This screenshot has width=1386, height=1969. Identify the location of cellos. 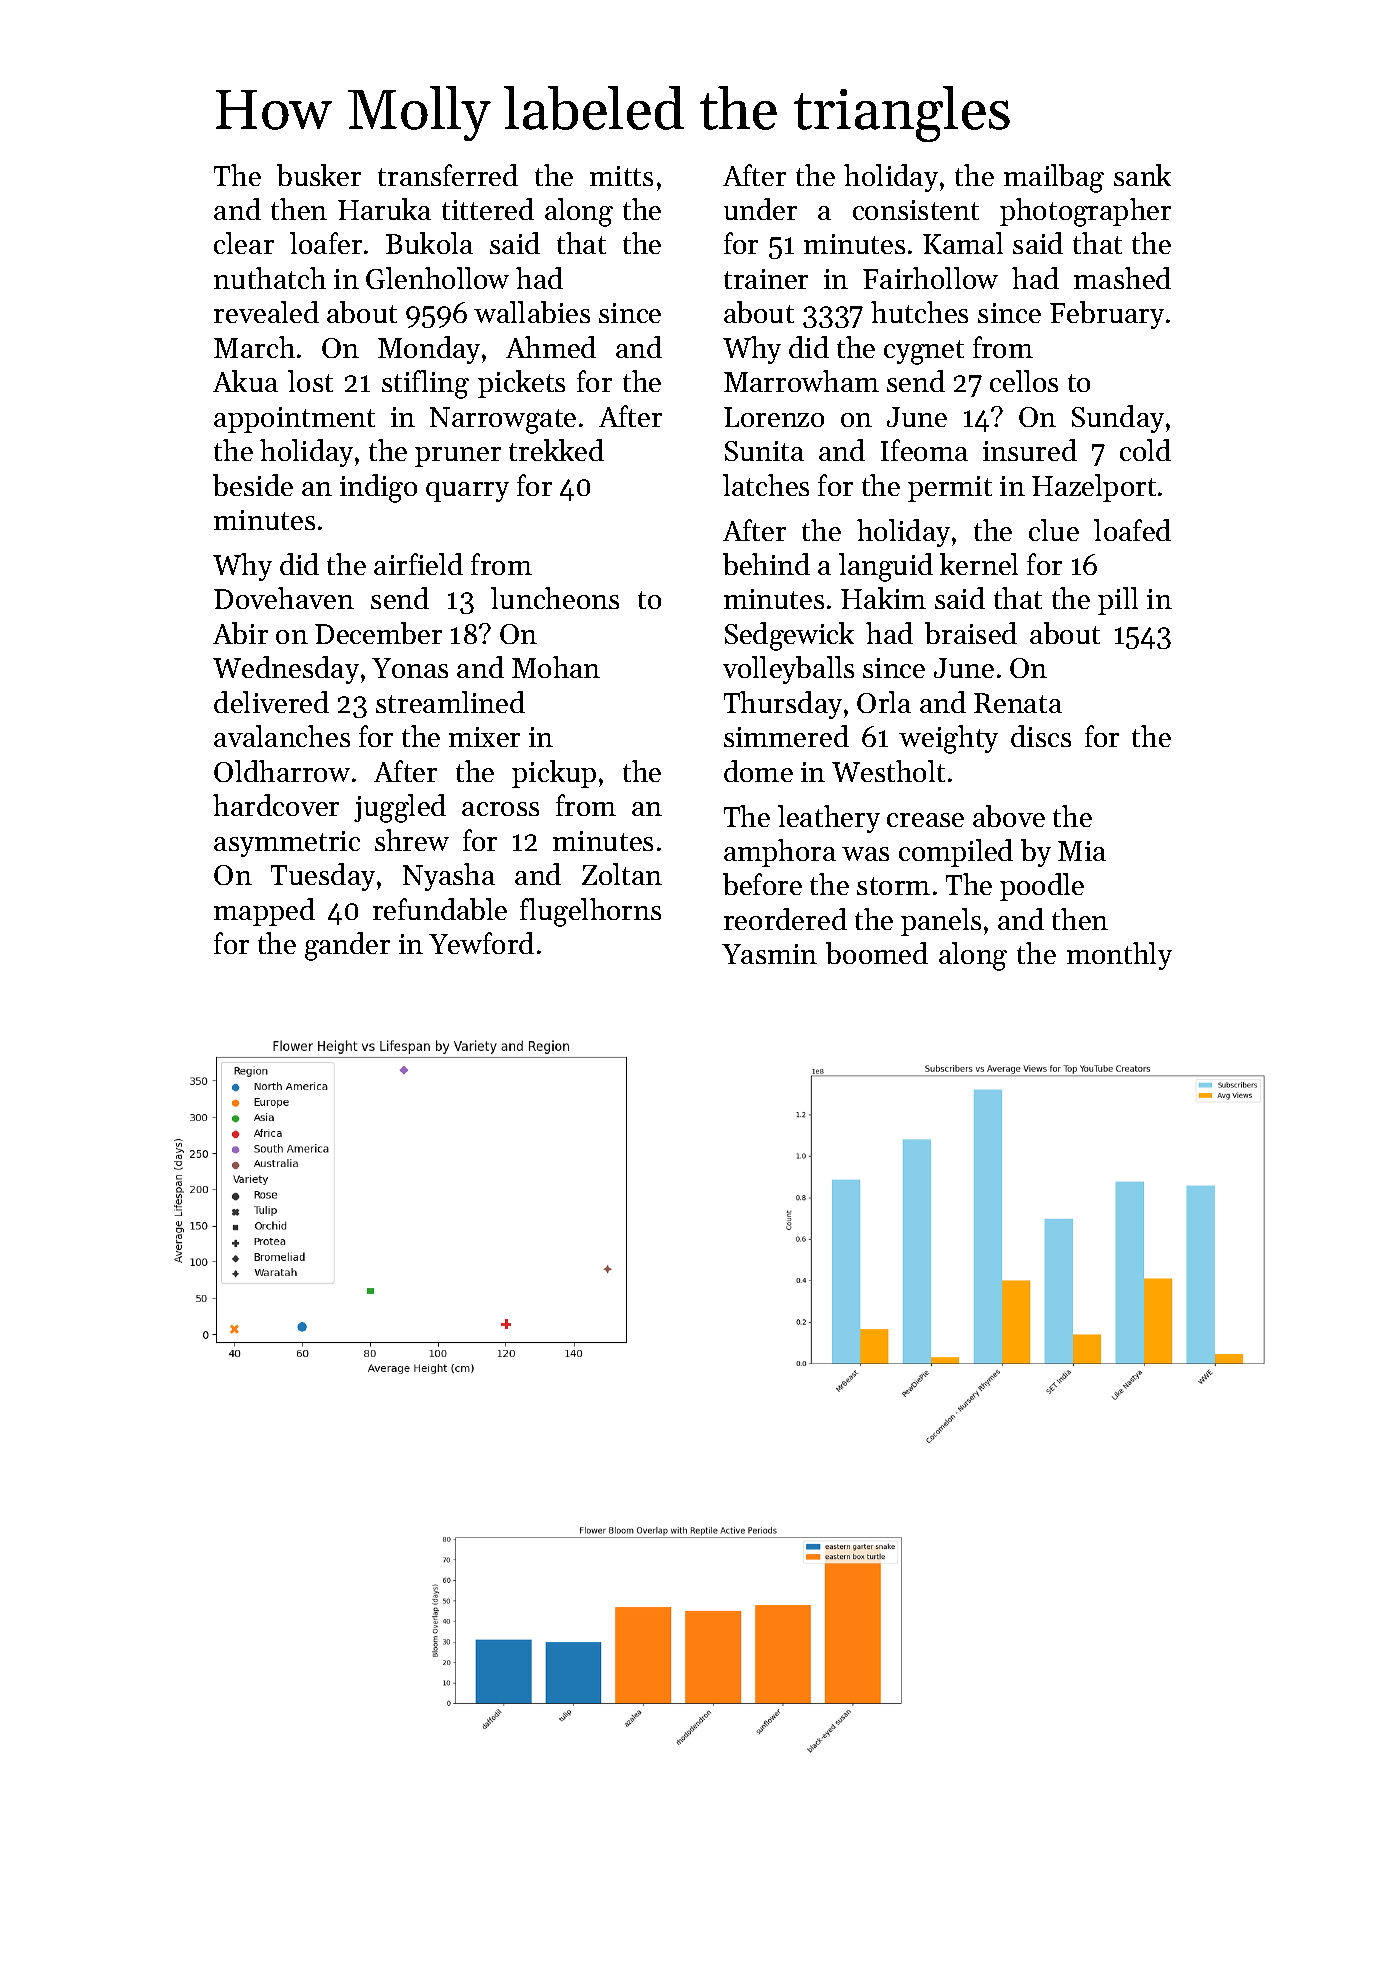
(1024, 381).
